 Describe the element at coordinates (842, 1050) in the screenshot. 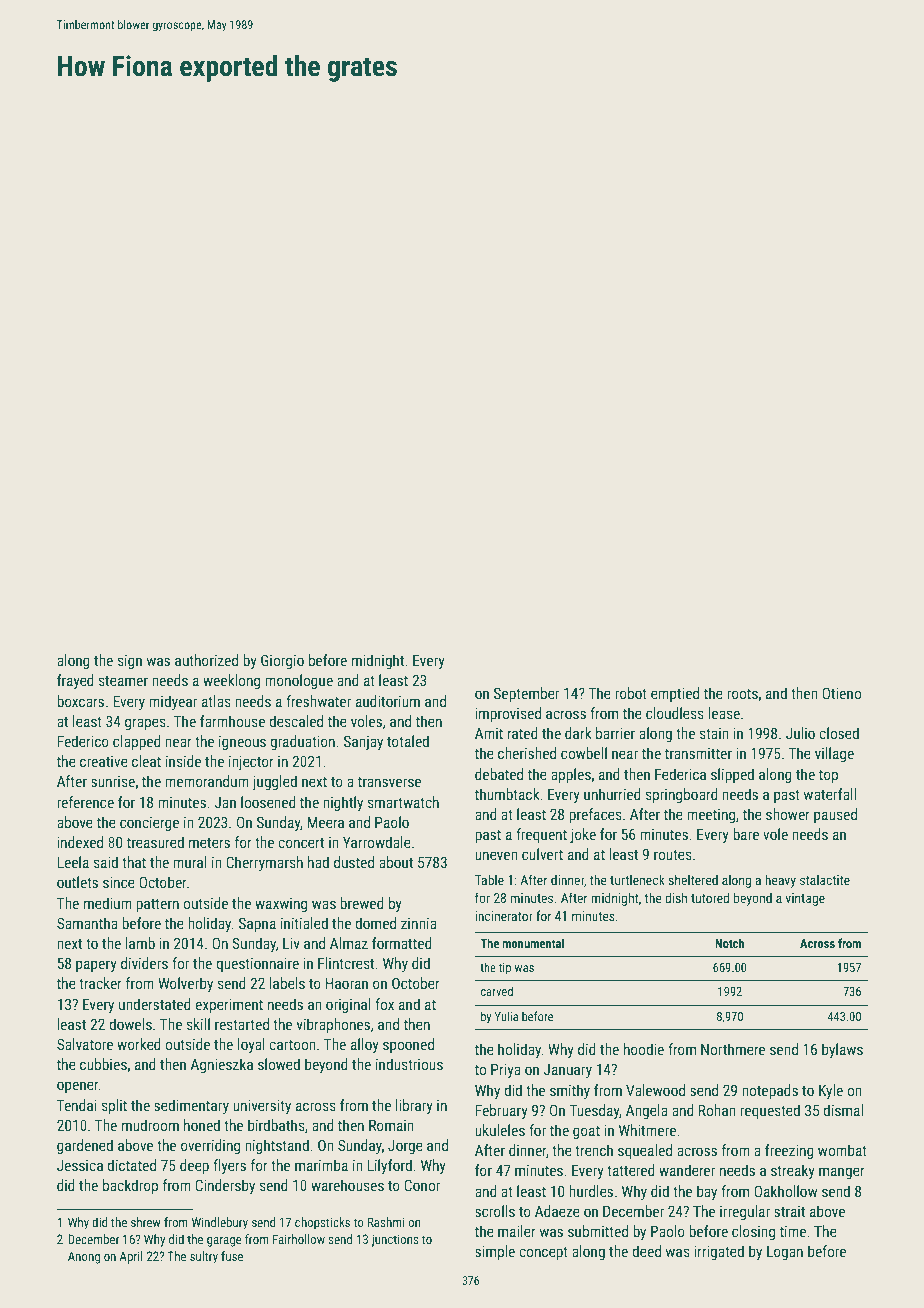

I see `bylaws` at that location.
